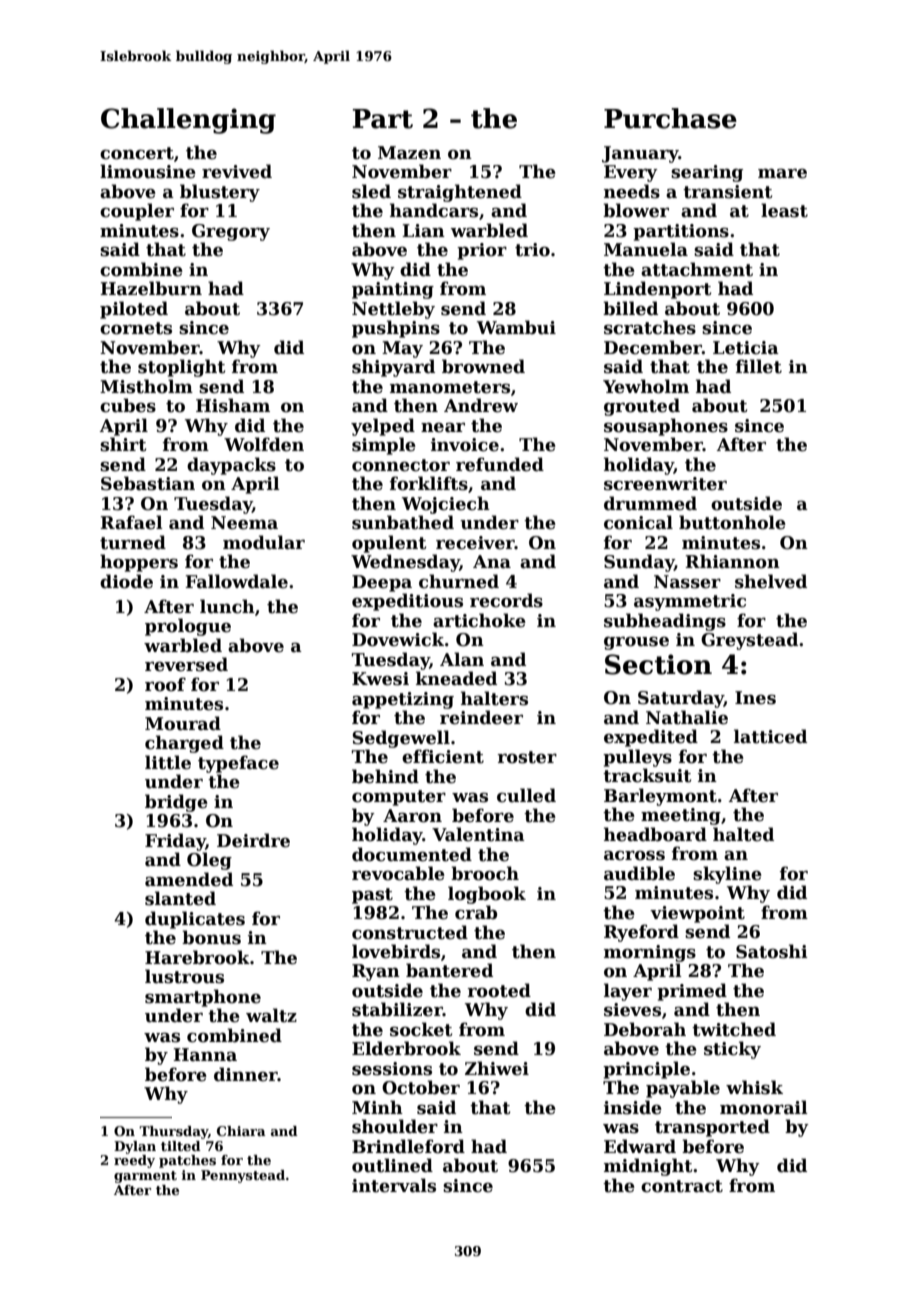 Image resolution: width=908 pixels, height=1316 pixels. What do you see at coordinates (670, 118) in the screenshot?
I see `Purchase` at bounding box center [670, 118].
